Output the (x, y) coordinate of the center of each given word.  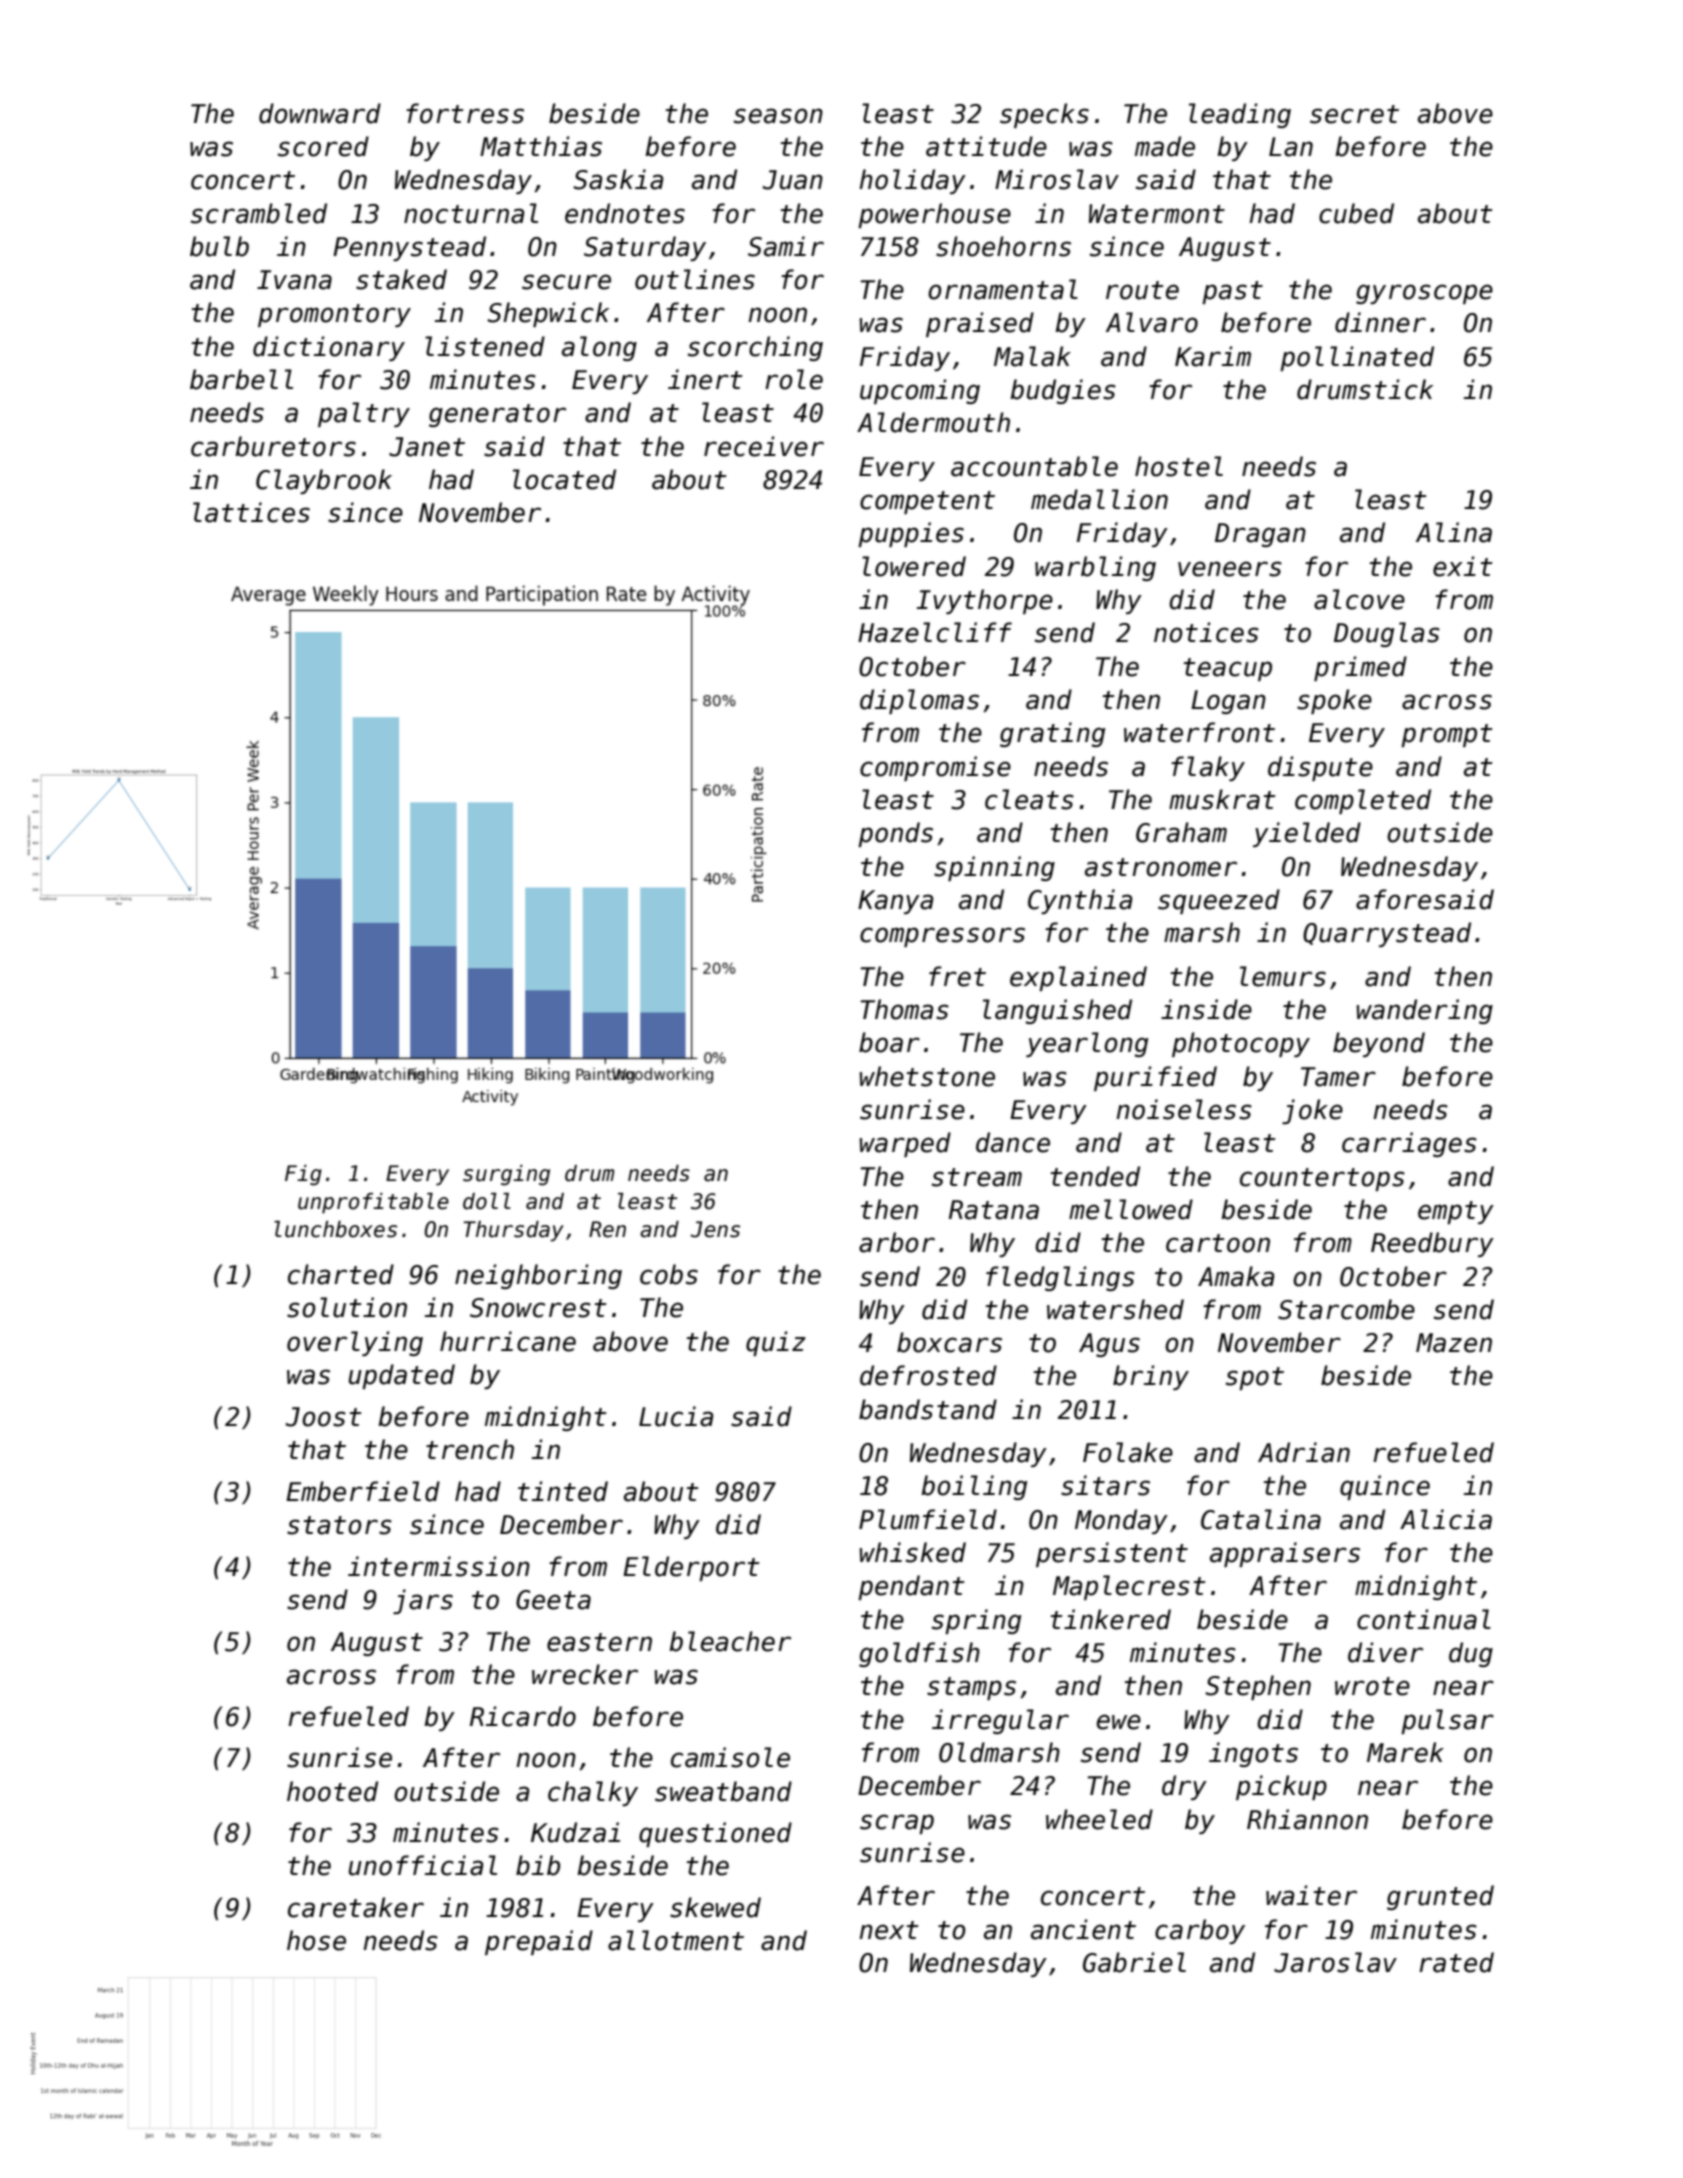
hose (316, 1940)
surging (506, 1175)
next (889, 1930)
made (1165, 146)
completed (1363, 801)
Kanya (895, 902)
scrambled (259, 213)
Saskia (618, 179)
